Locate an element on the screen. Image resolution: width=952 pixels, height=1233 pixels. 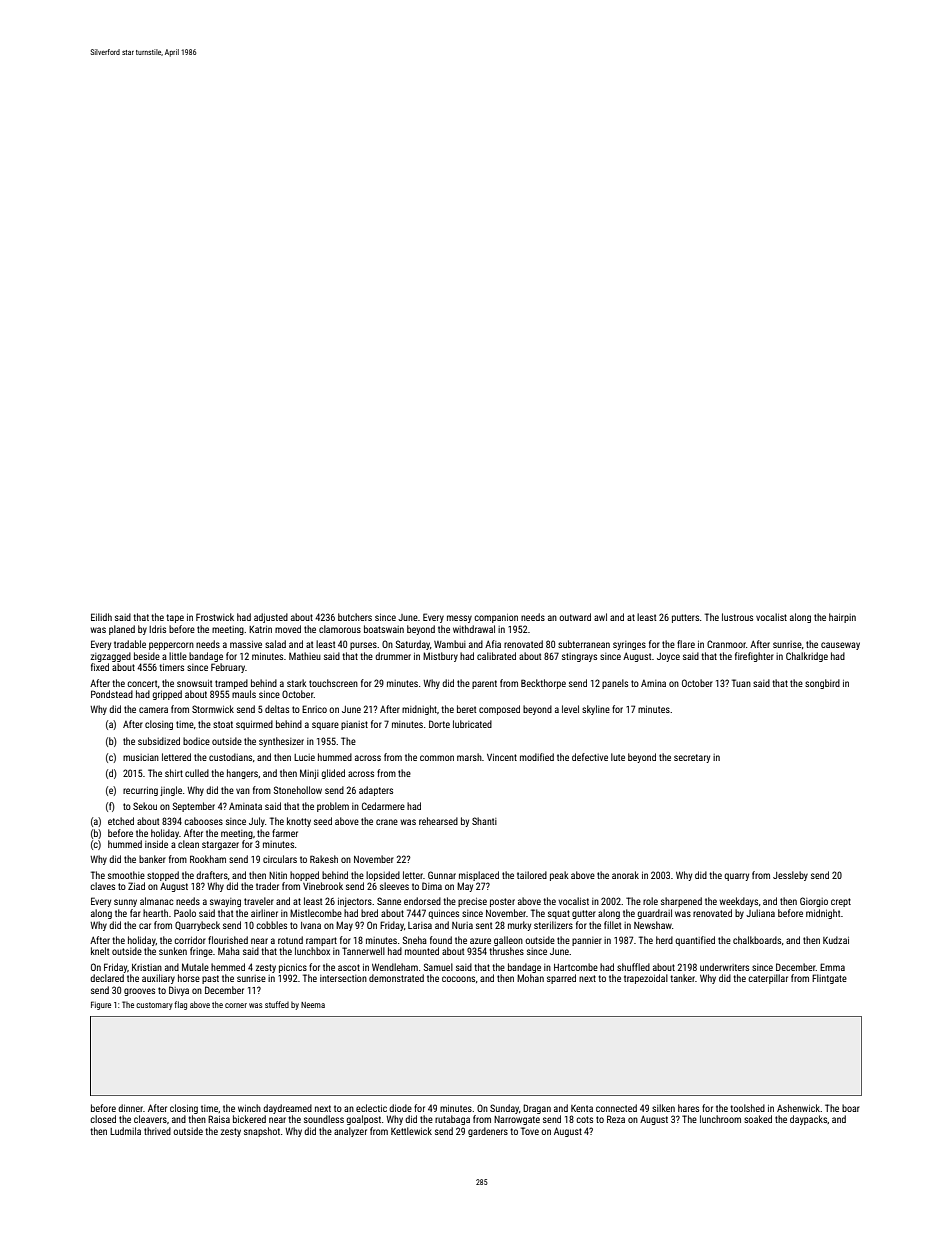
Shanti is located at coordinates (484, 821).
